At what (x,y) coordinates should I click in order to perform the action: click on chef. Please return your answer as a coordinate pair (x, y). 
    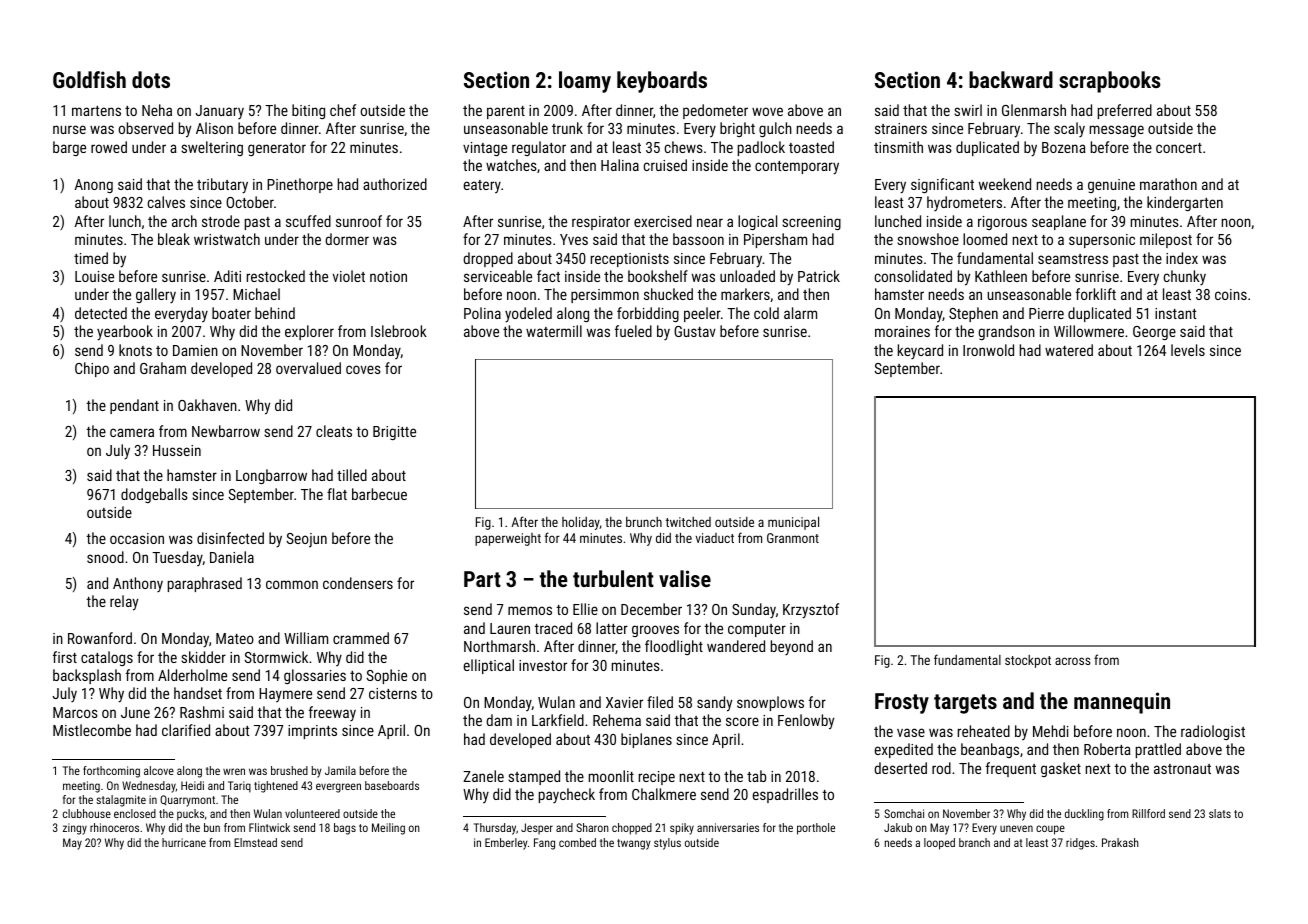
    Looking at the image, I should click on (343, 110).
